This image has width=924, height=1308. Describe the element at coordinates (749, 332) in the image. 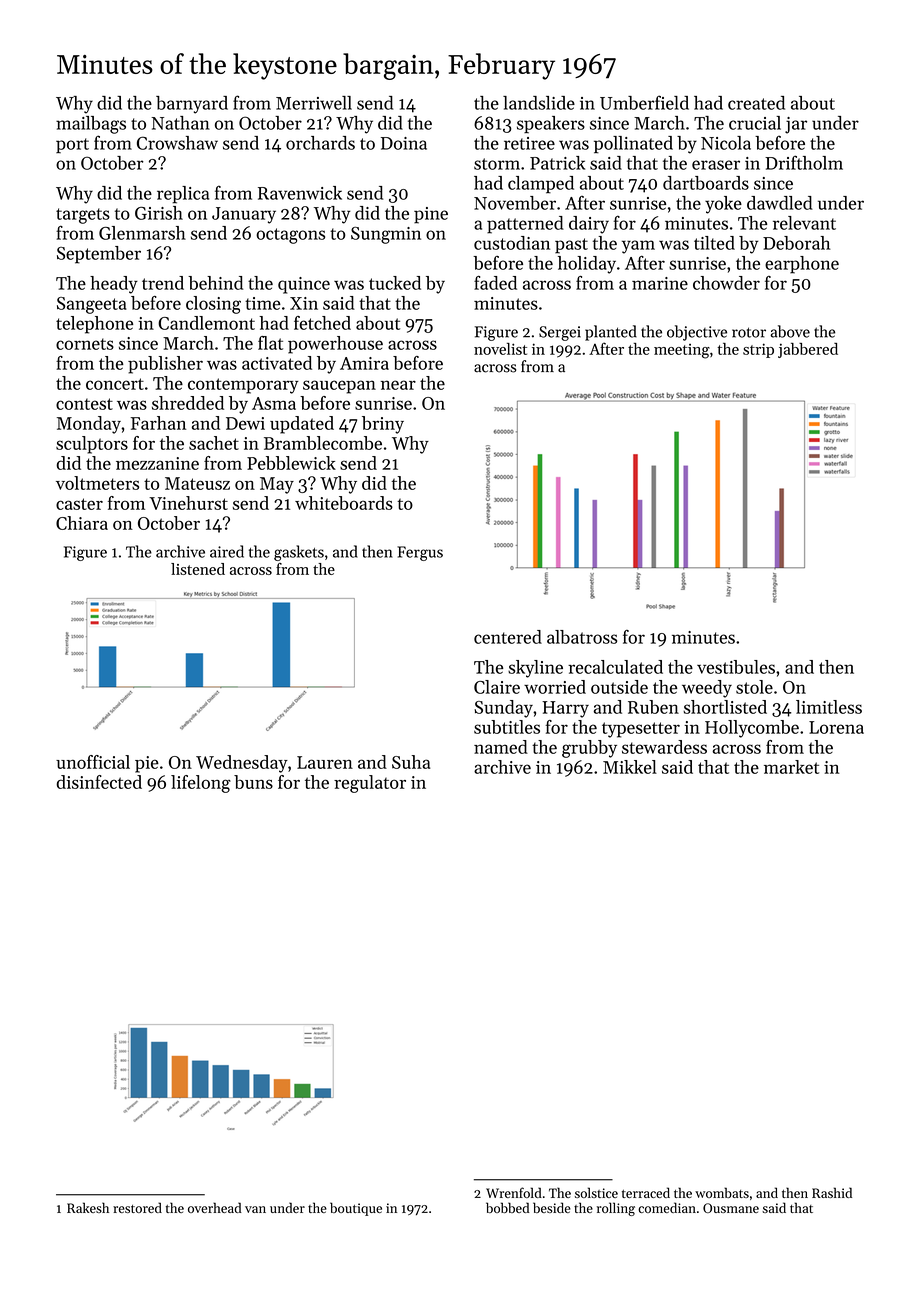

I see `rotor` at that location.
